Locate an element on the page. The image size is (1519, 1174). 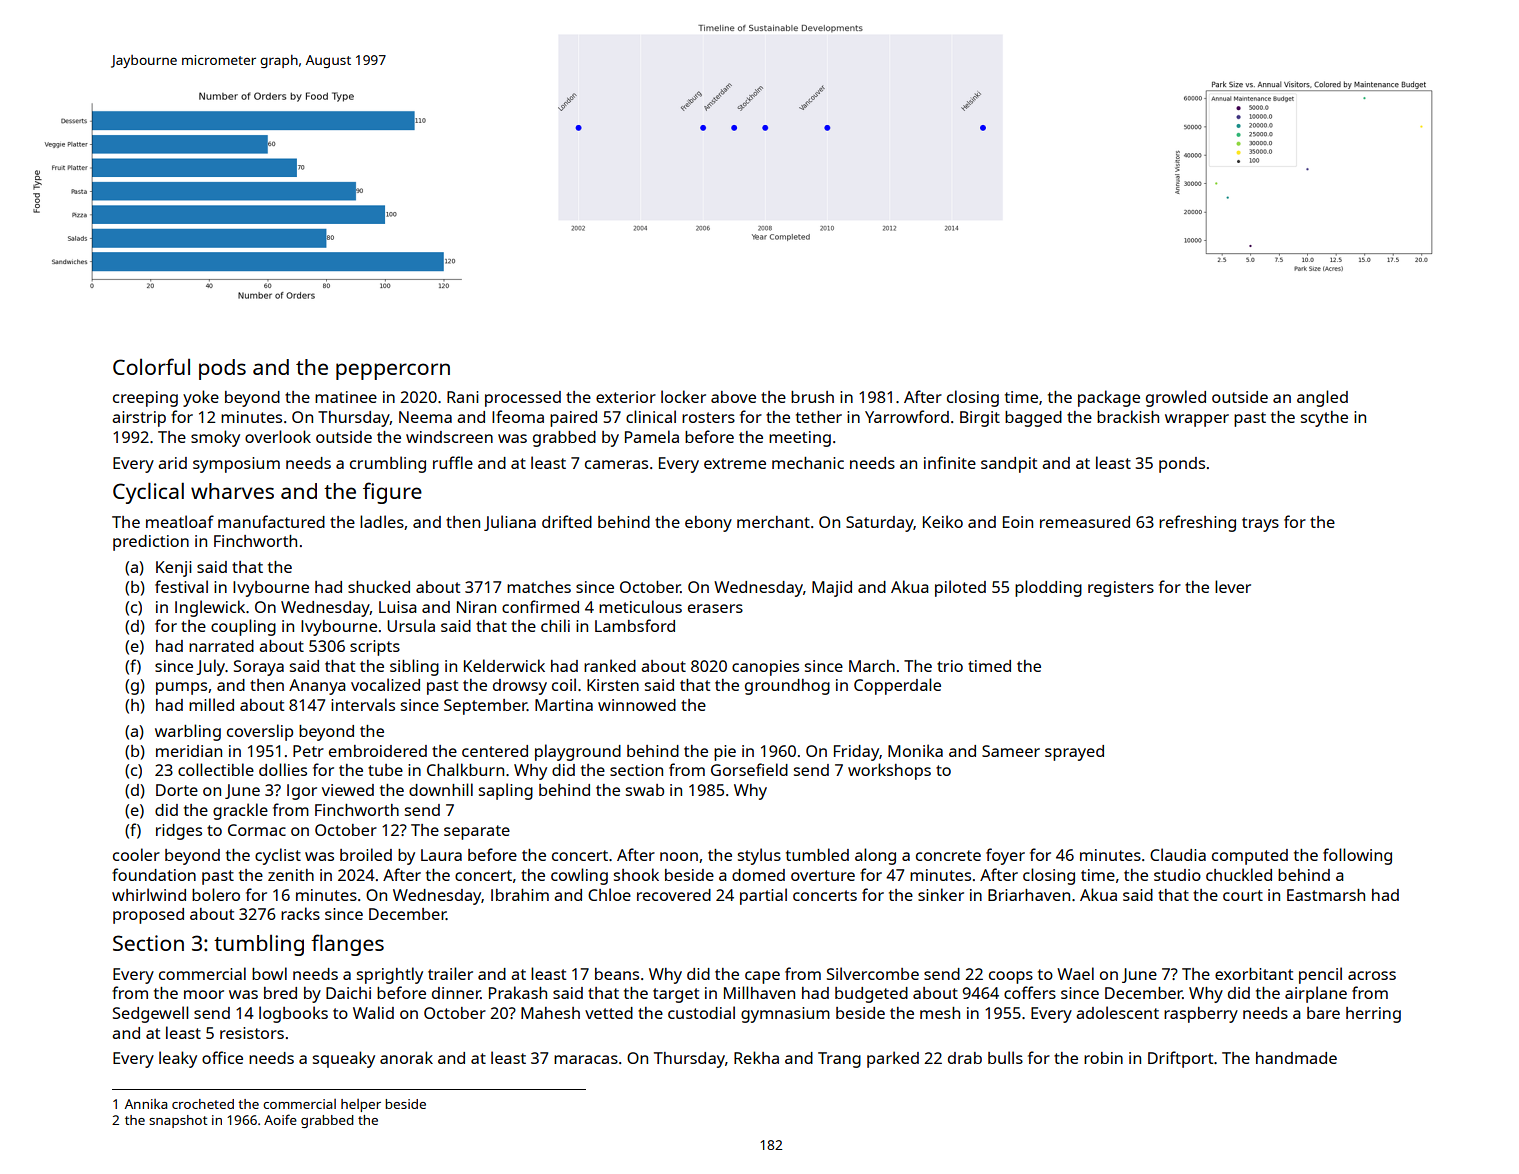
sinker is located at coordinates (941, 894).
